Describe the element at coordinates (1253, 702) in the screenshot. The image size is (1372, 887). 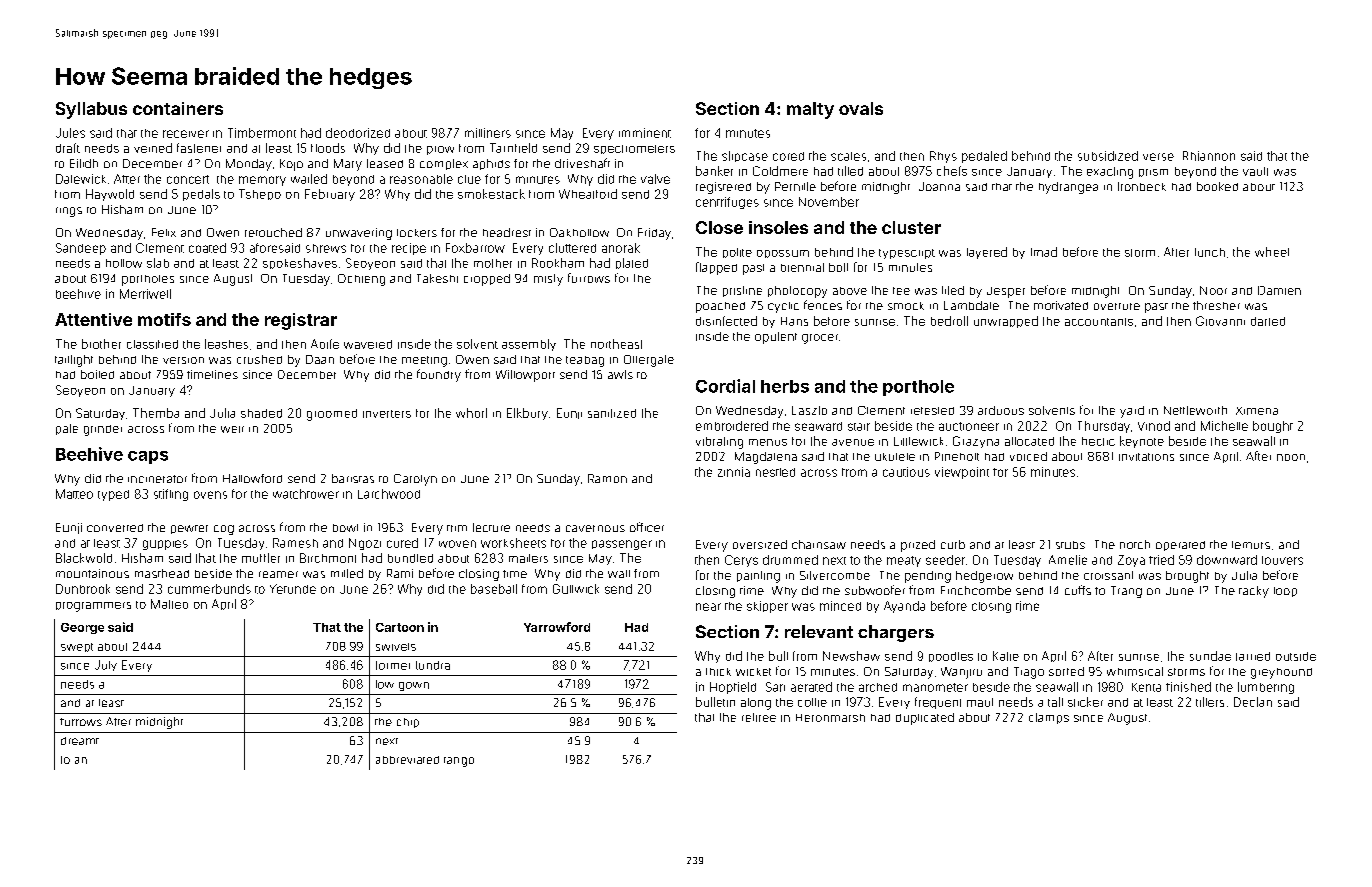
I see `Declan` at that location.
